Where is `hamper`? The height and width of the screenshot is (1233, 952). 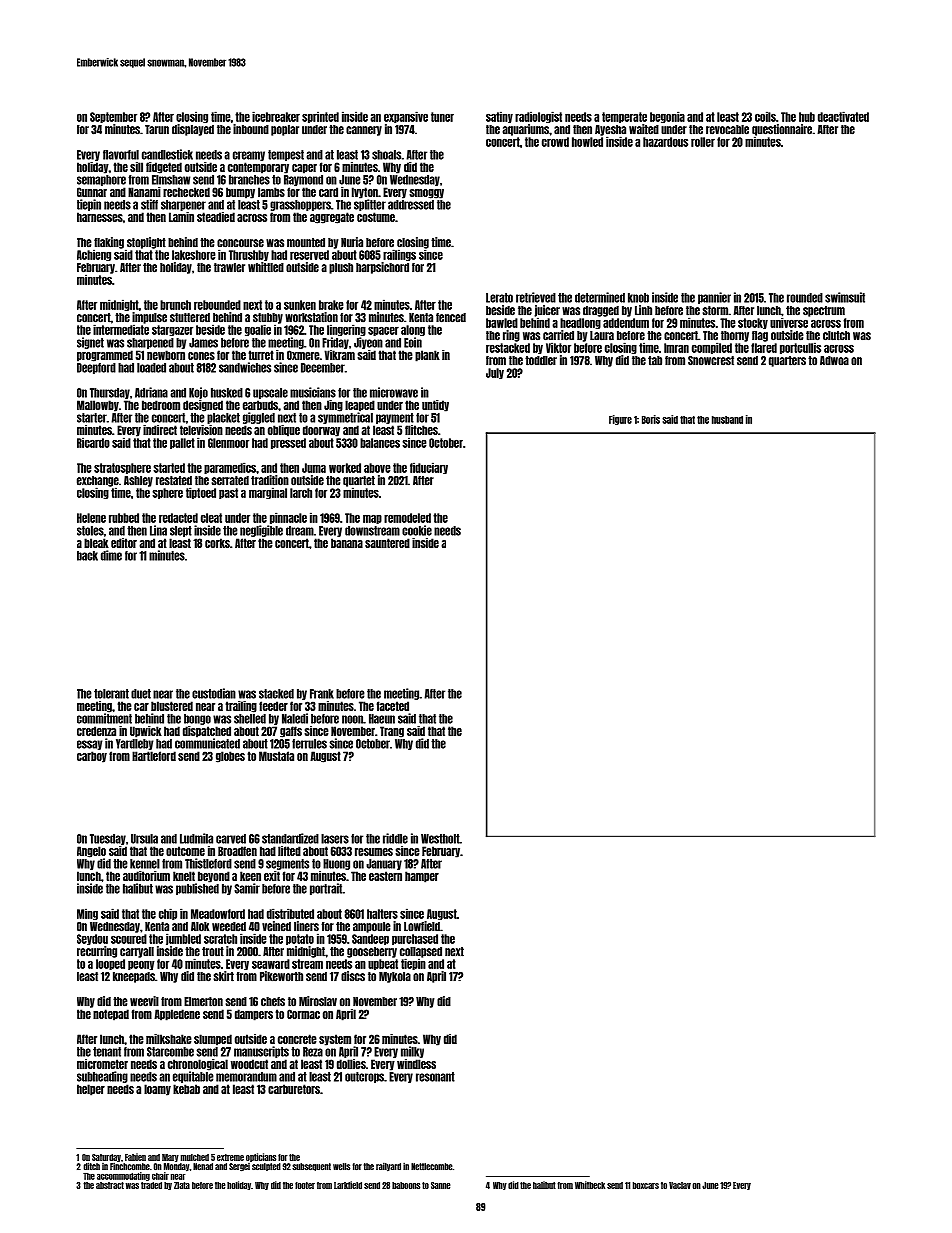
hamper is located at coordinates (422, 877).
